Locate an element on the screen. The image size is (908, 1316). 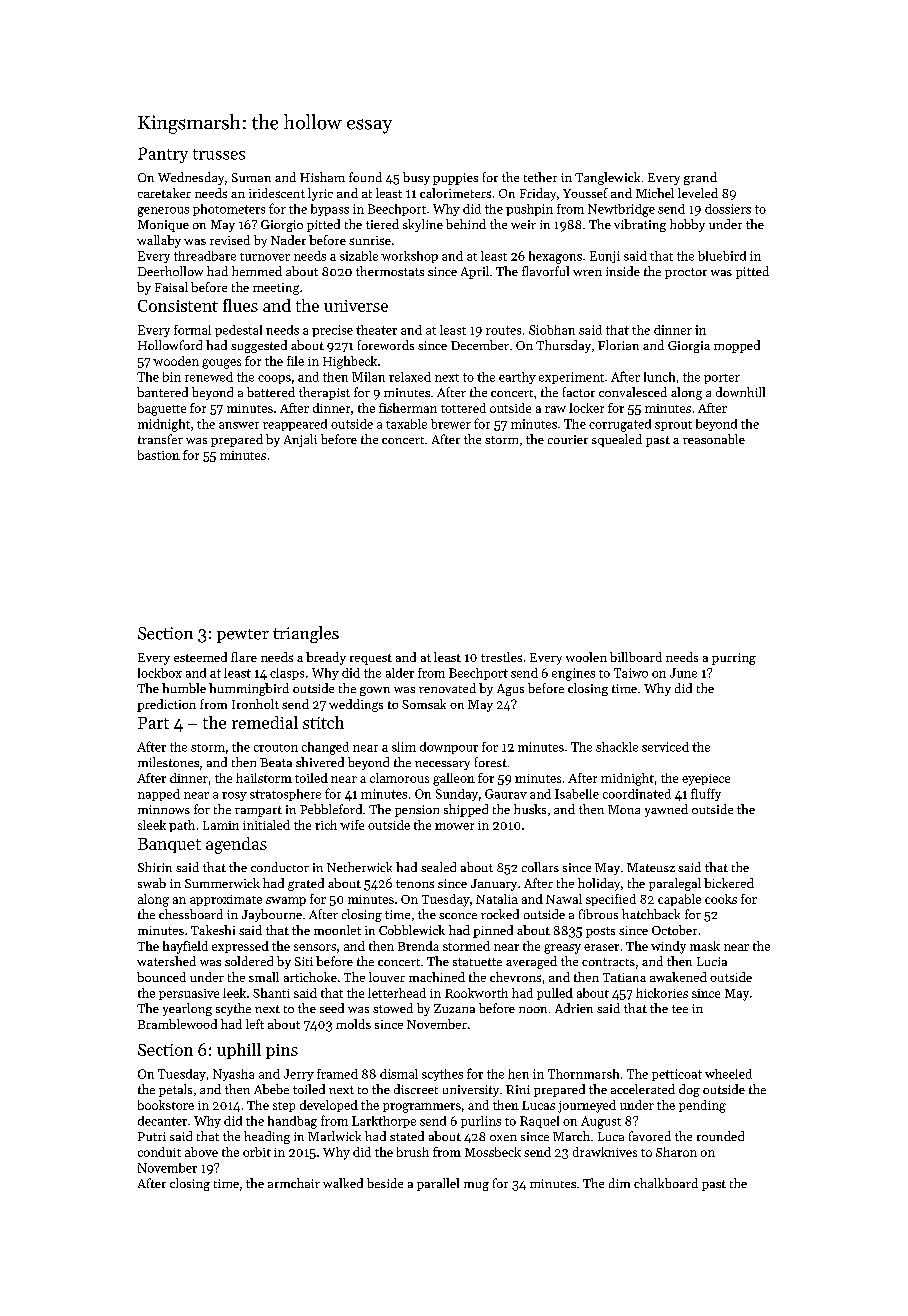
slim is located at coordinates (404, 747).
